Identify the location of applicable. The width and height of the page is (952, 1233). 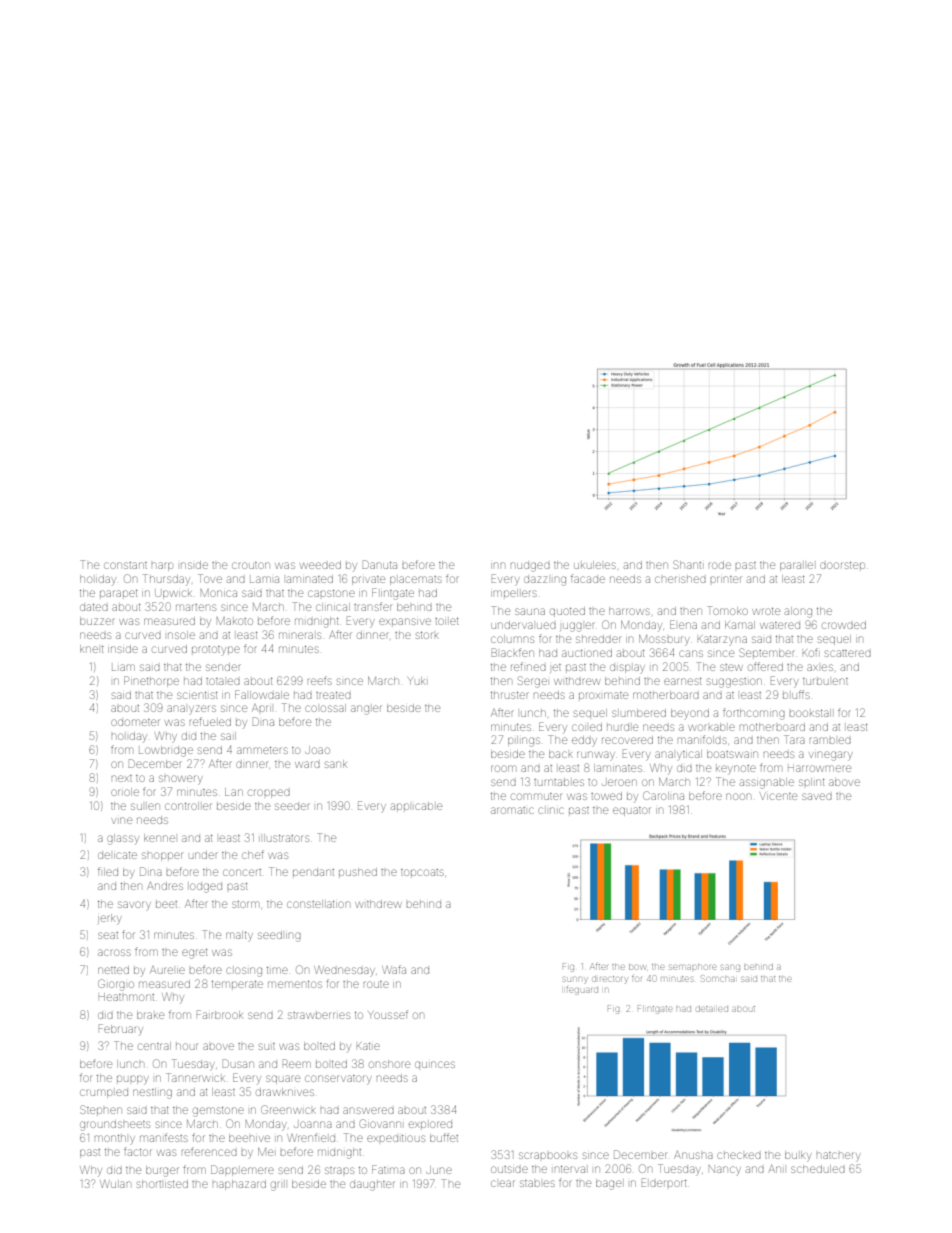
(416, 806).
